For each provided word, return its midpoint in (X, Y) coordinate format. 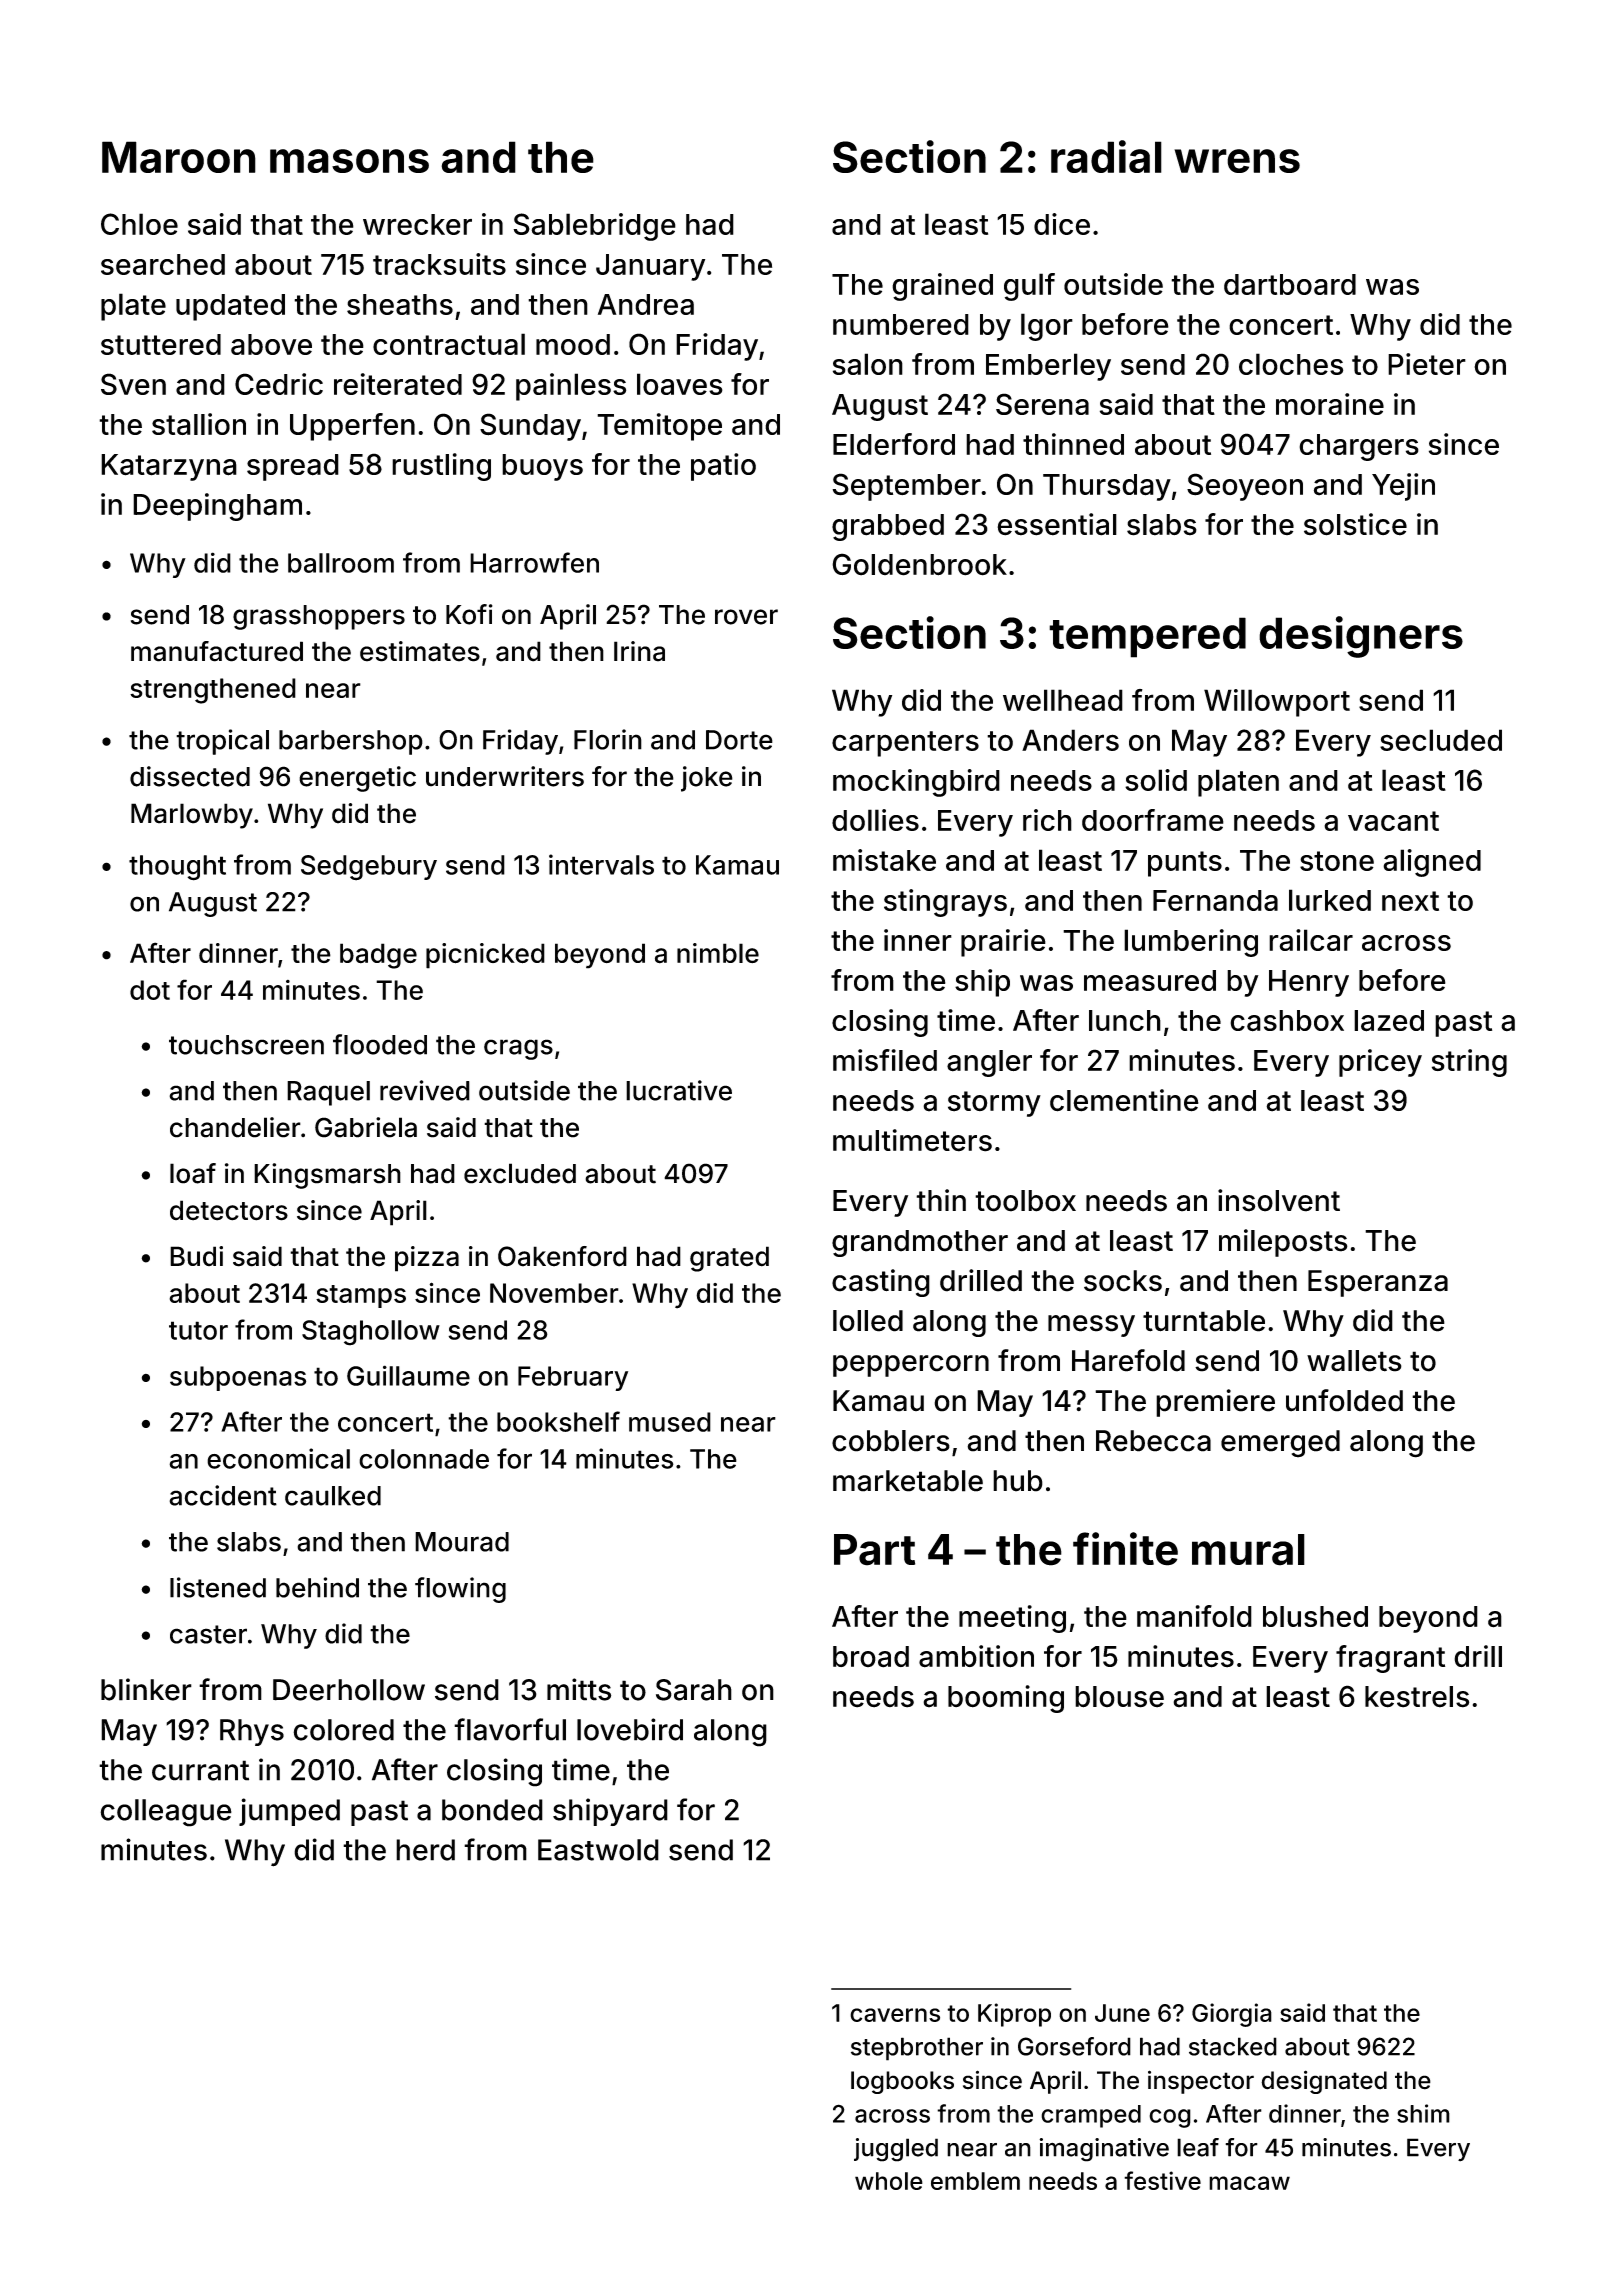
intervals (601, 864)
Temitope (659, 427)
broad (871, 1657)
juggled (896, 2150)
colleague (166, 1813)
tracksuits (439, 264)
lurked (1330, 900)
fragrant (1390, 1659)
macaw (1249, 2183)
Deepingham (217, 507)
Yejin (1403, 487)
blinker (146, 1689)
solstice (1355, 524)
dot (150, 990)
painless (571, 387)
